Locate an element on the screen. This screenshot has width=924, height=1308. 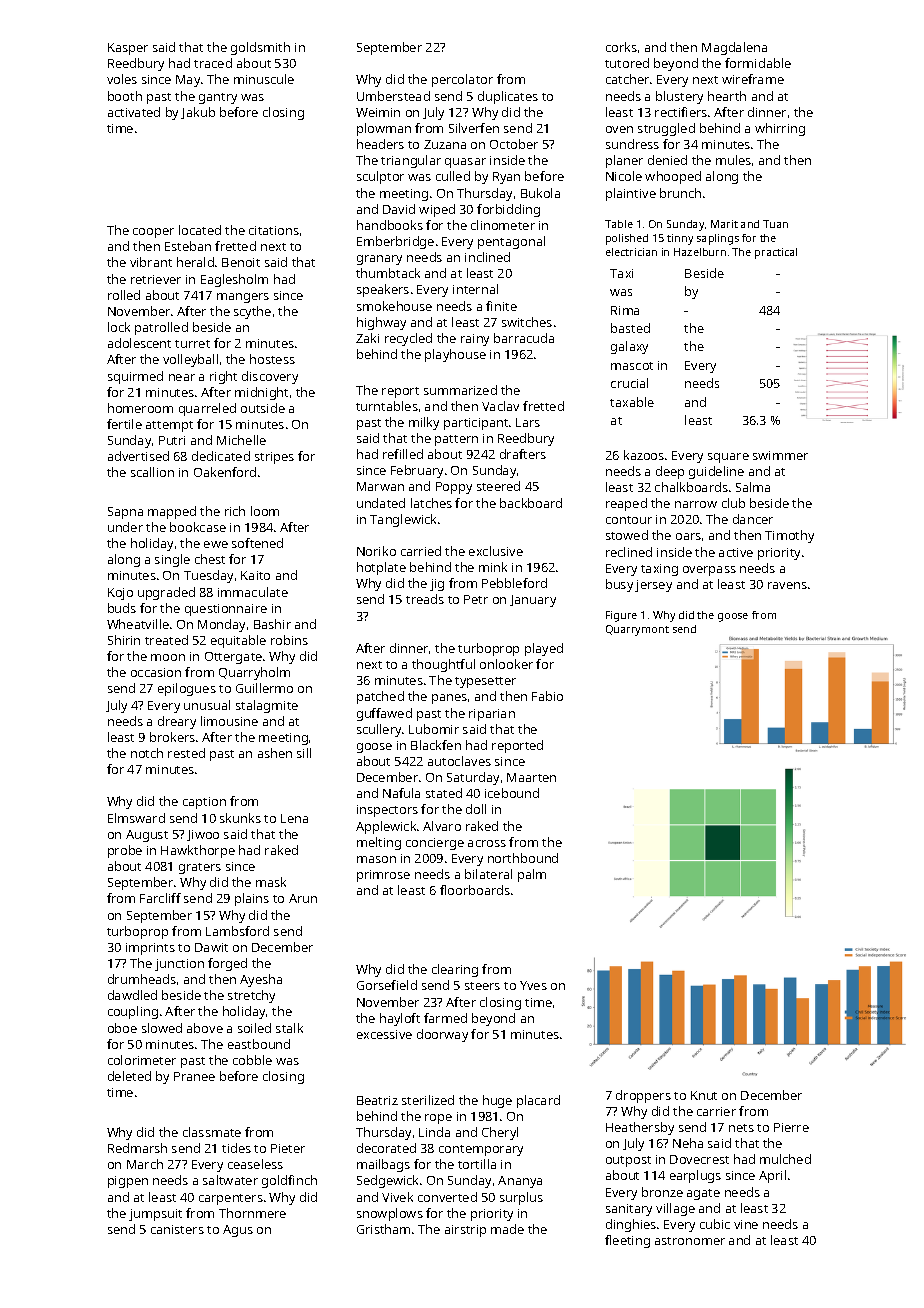
Poppy is located at coordinates (454, 488).
